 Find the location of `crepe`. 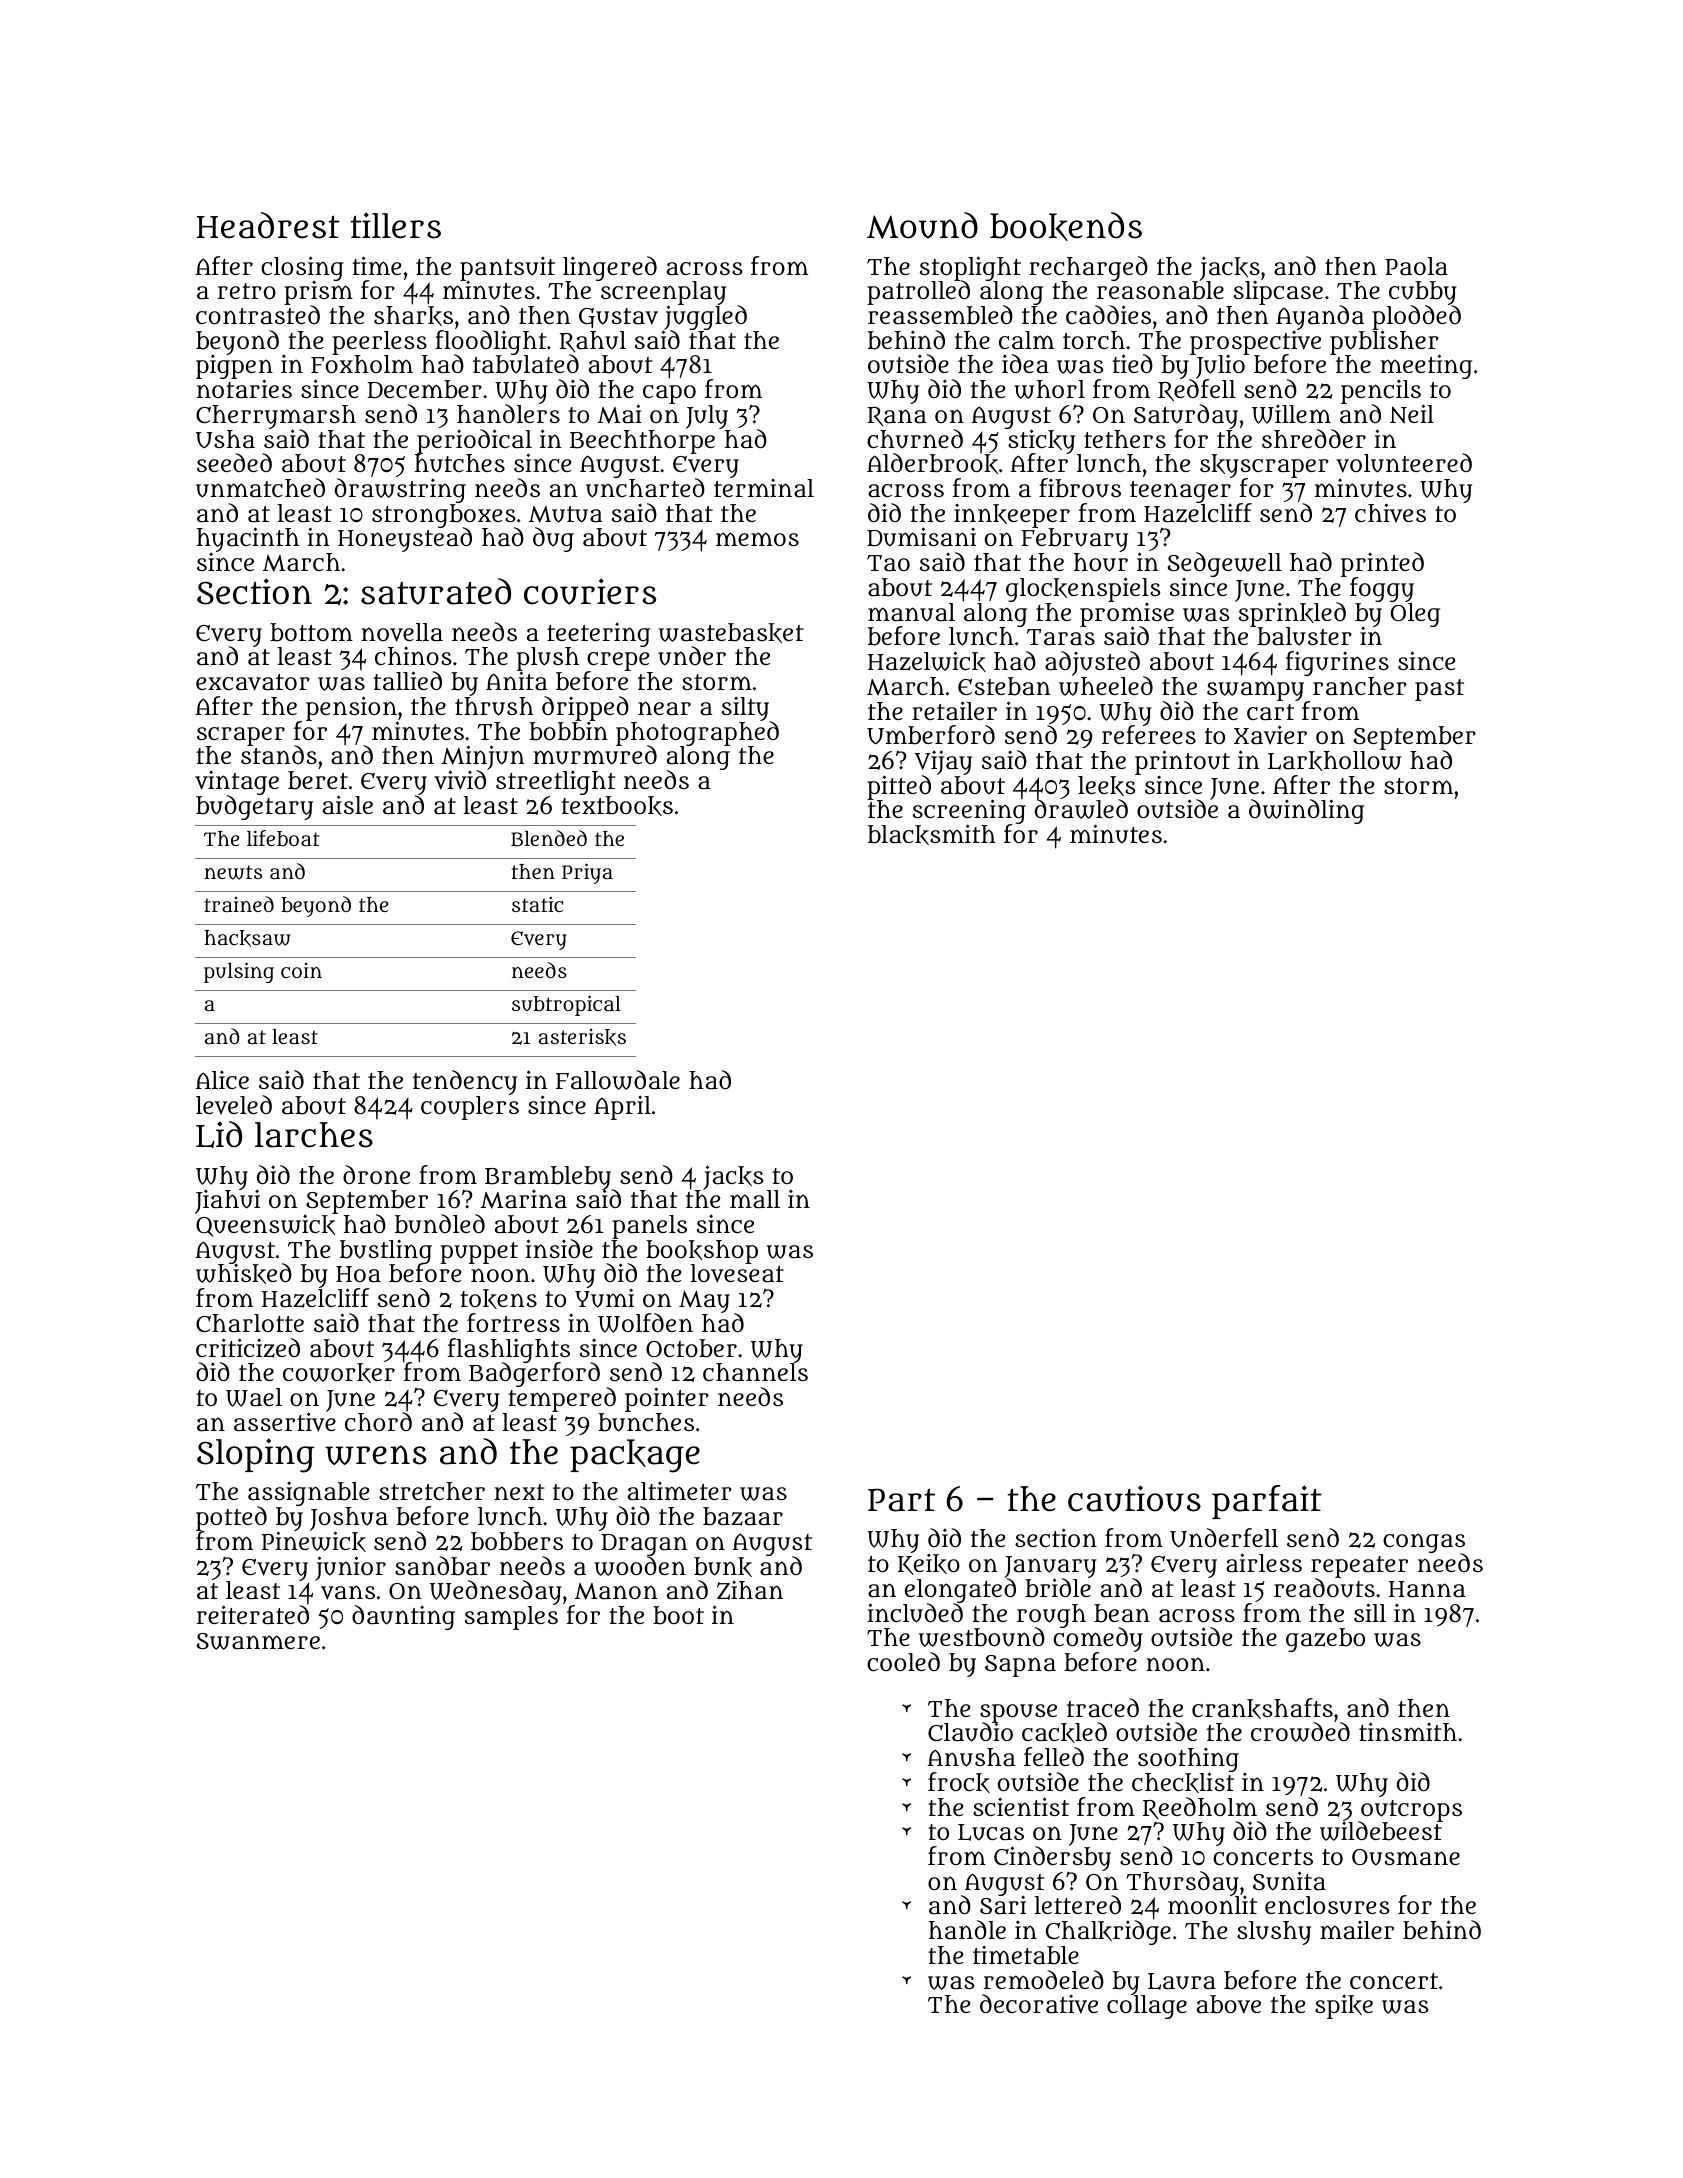

crepe is located at coordinates (617, 662).
